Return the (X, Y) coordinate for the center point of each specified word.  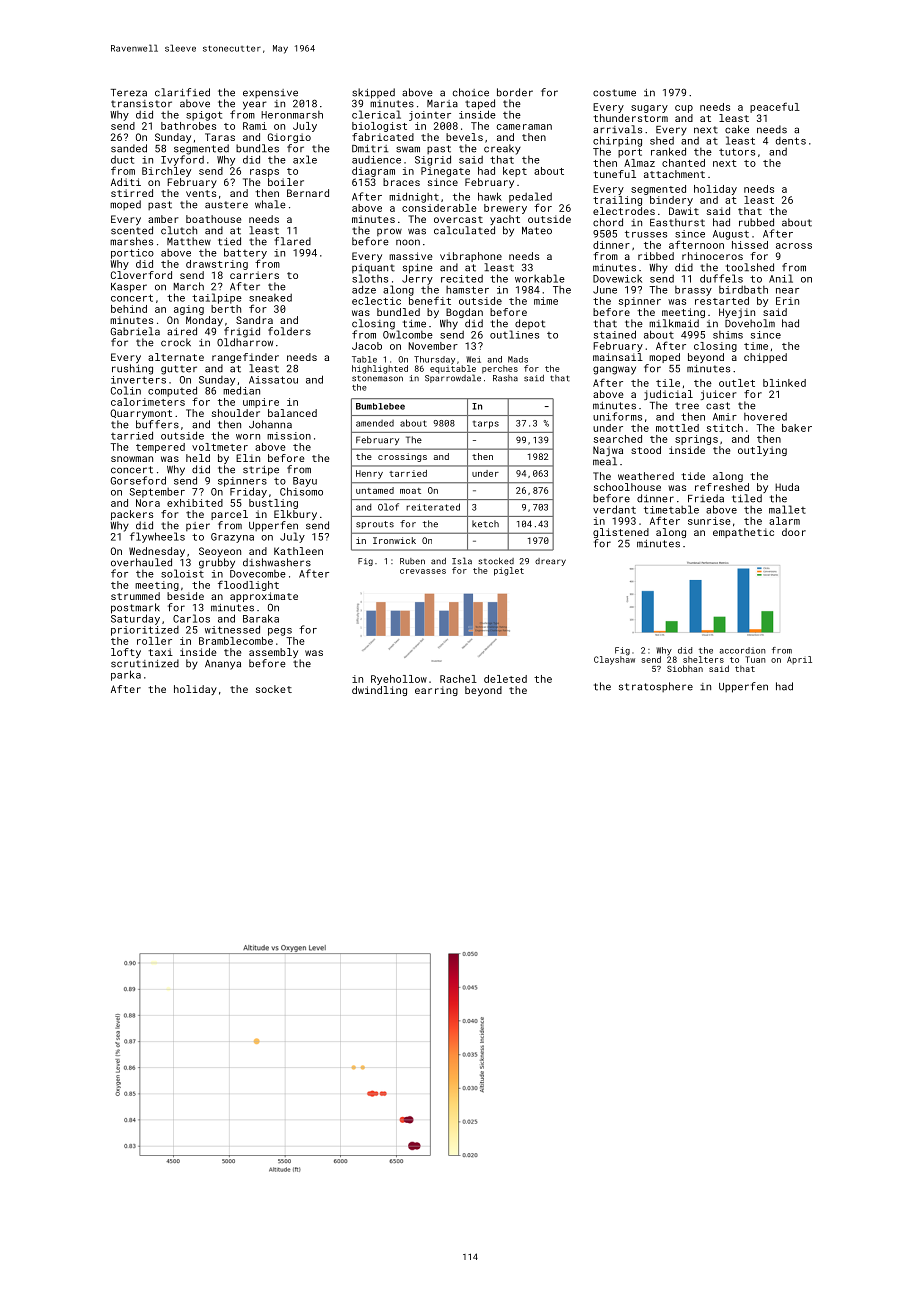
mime (546, 301)
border (515, 92)
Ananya (223, 665)
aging (189, 310)
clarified (182, 92)
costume (614, 93)
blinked (784, 383)
